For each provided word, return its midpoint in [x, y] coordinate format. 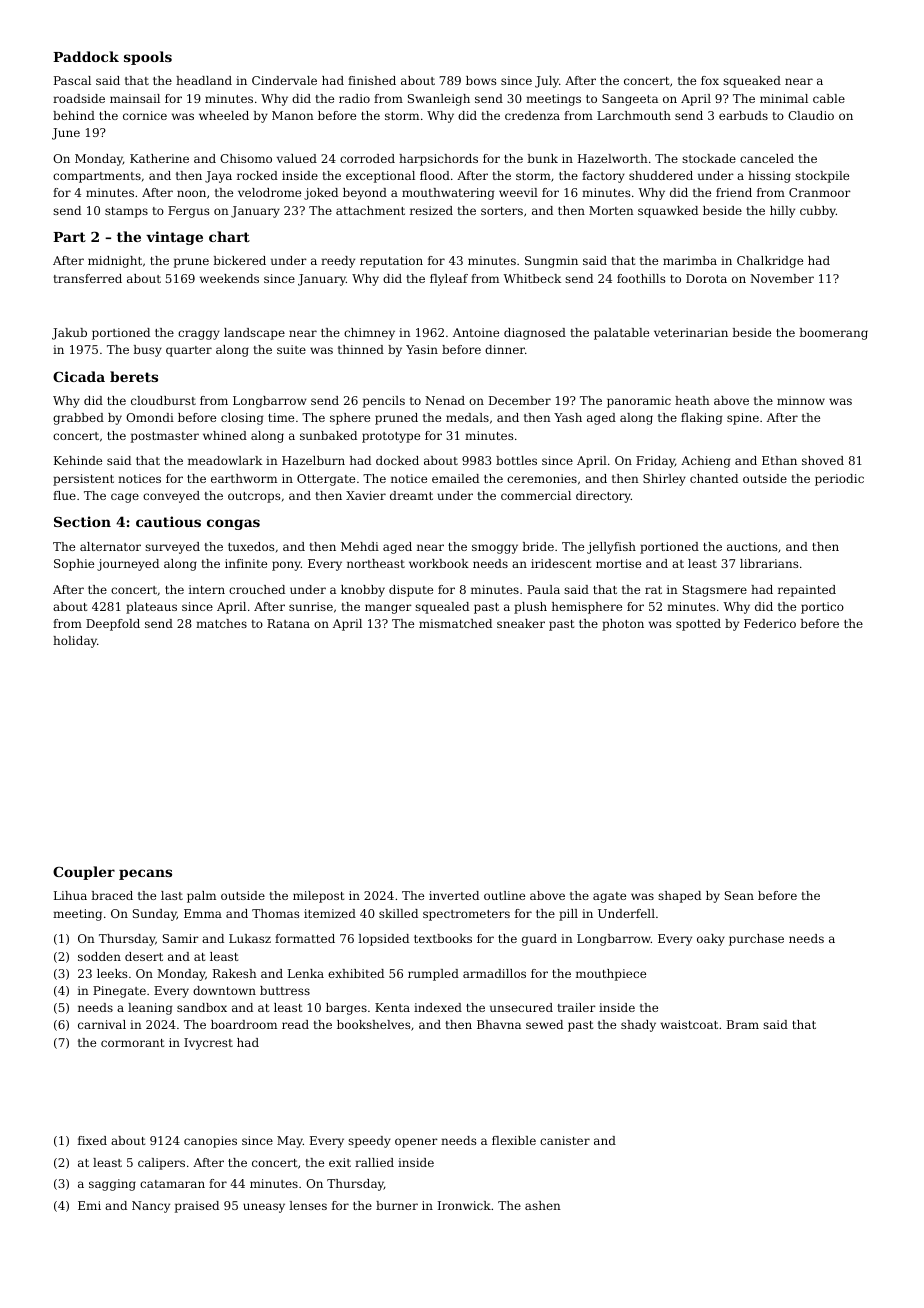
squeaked [752, 82]
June [66, 134]
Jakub [69, 334]
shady [638, 1026]
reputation [391, 262]
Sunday [155, 915]
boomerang [833, 334]
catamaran [172, 1184]
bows [481, 80]
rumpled [433, 975]
